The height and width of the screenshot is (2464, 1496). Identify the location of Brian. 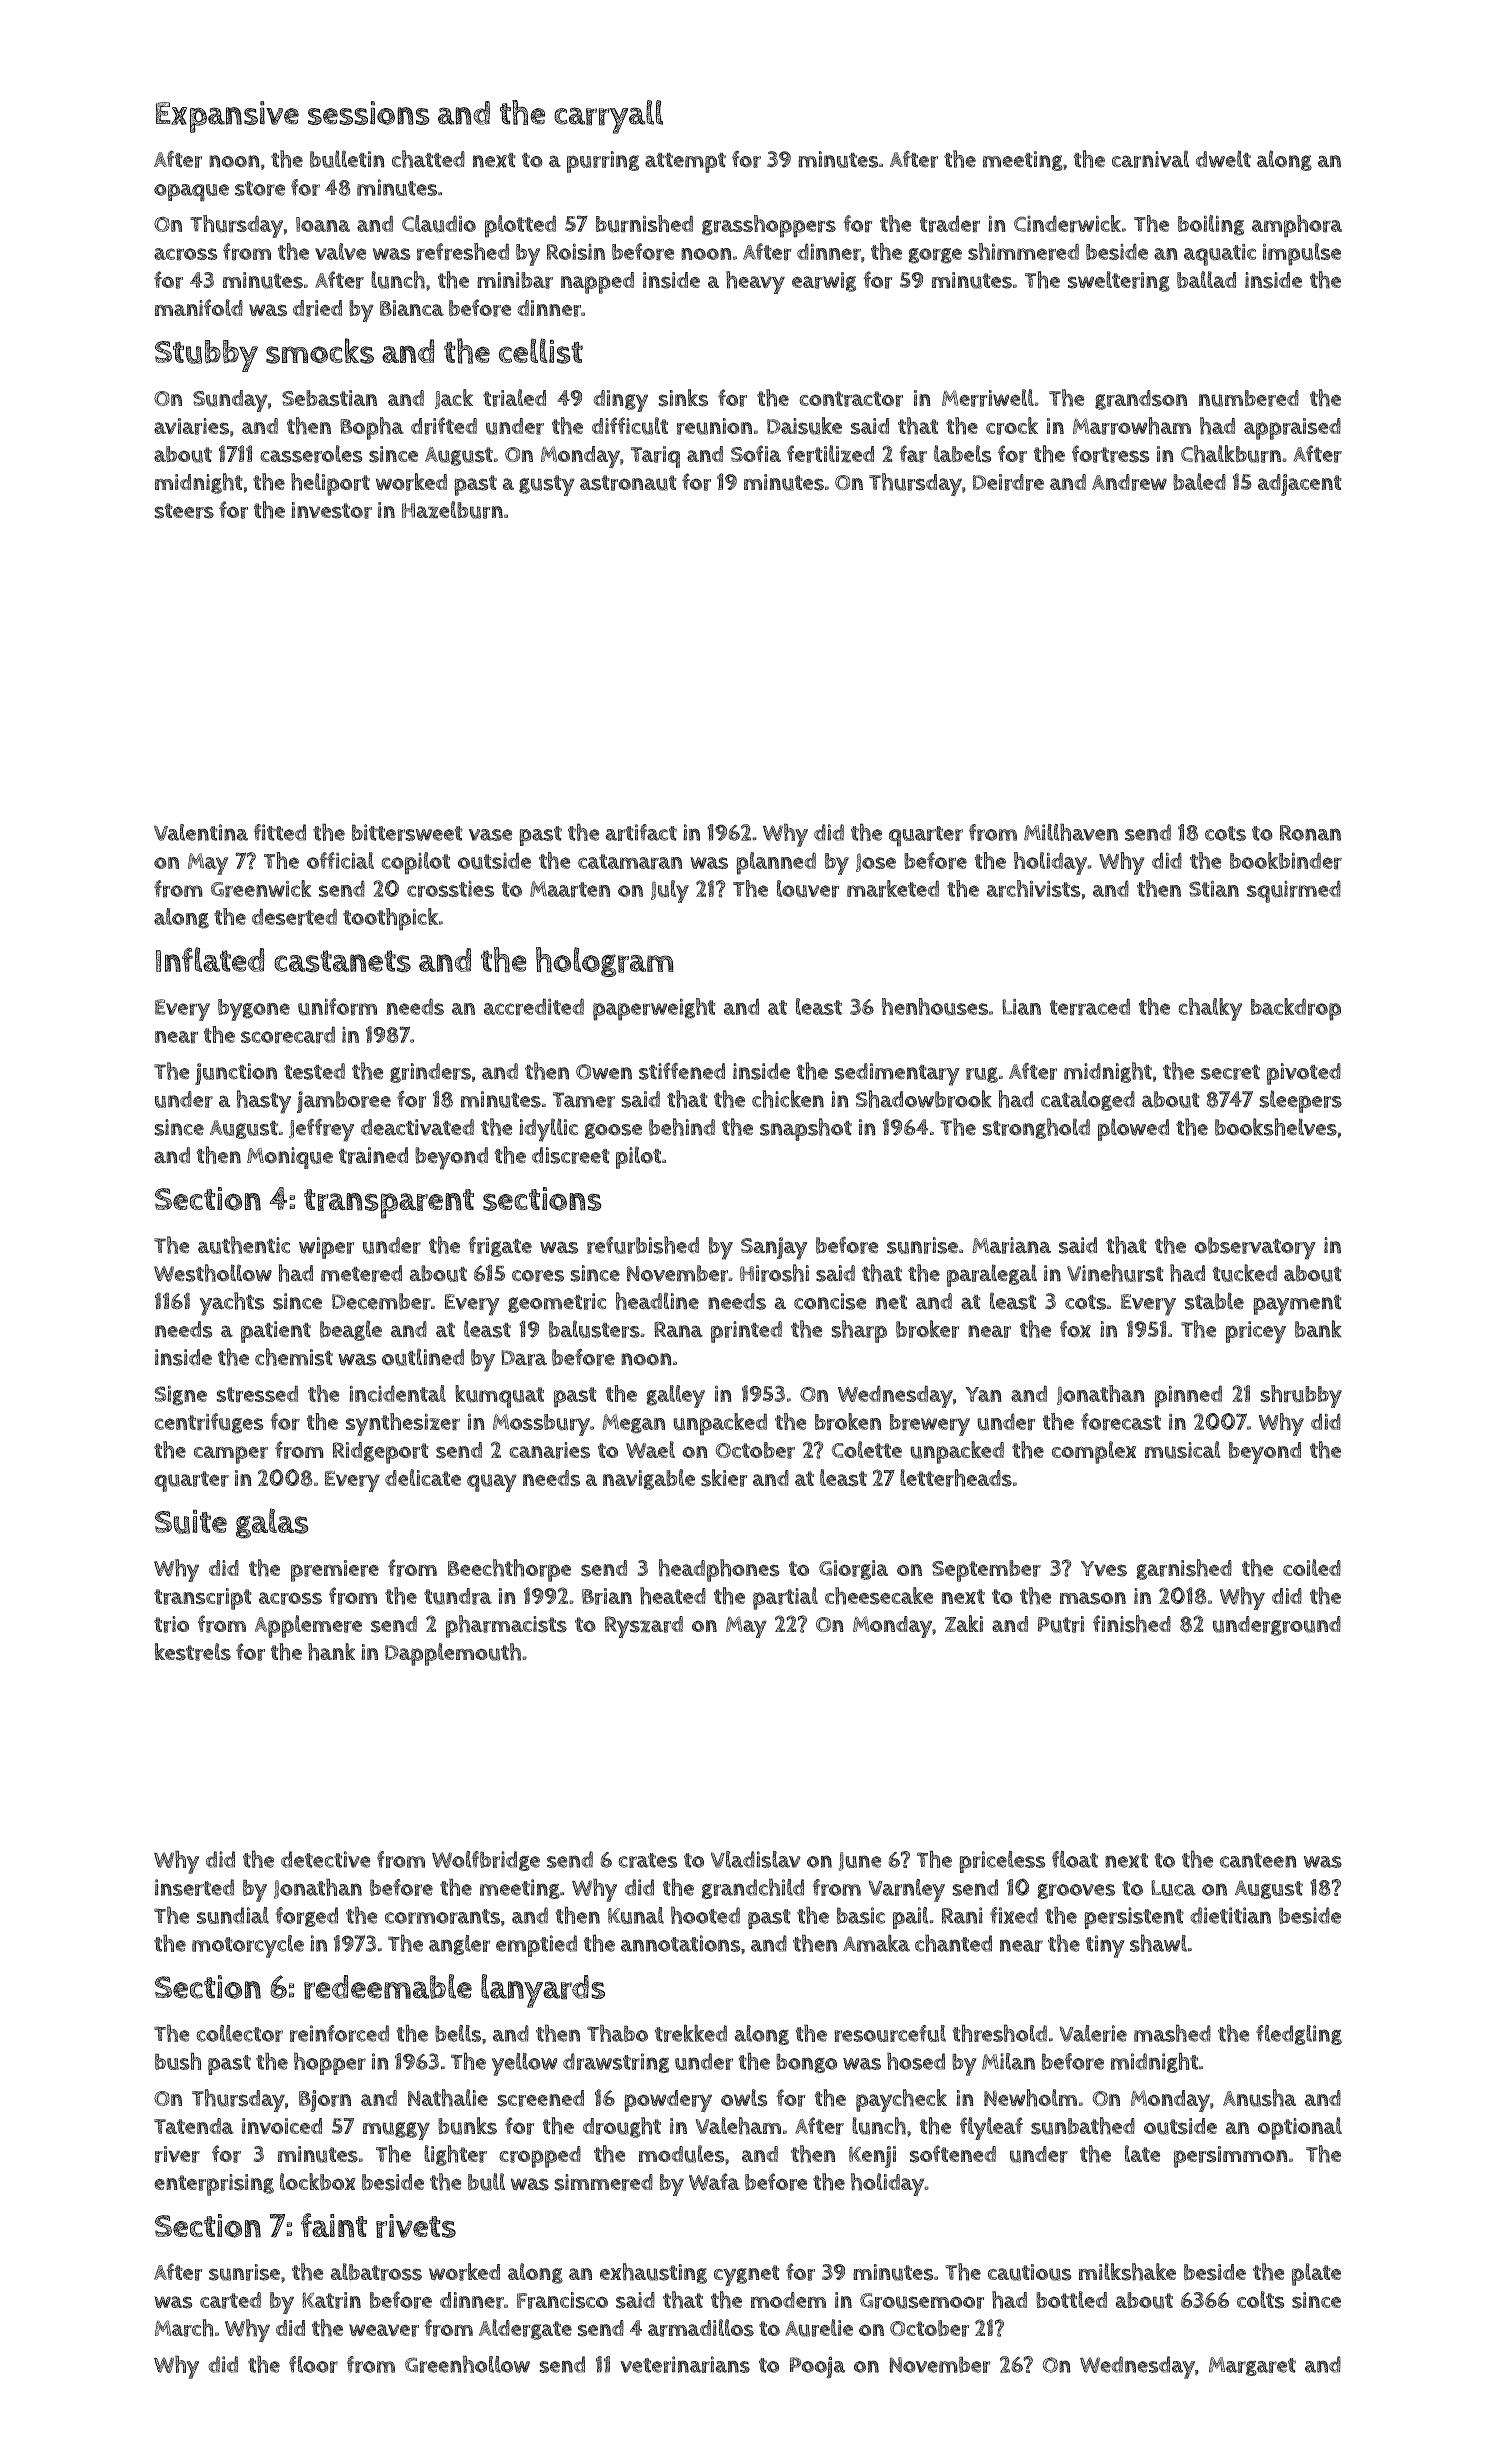
(607, 1596).
